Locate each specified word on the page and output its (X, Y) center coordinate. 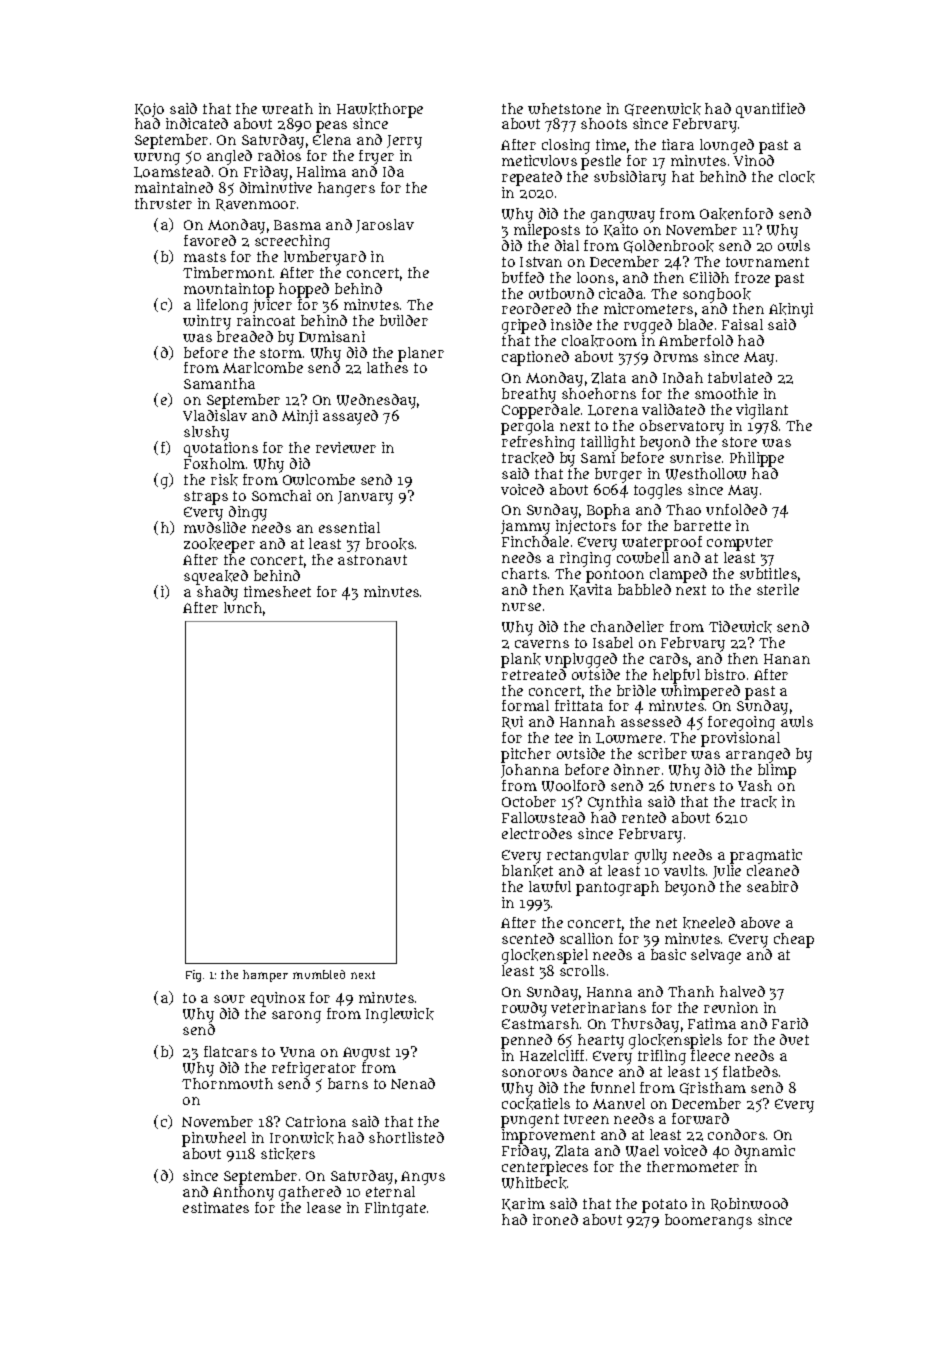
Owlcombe (319, 479)
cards (669, 658)
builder (404, 320)
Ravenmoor (256, 205)
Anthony (243, 1193)
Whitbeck (534, 1183)
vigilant (762, 411)
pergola (527, 427)
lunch (243, 607)
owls (794, 245)
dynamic (765, 1152)
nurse (521, 607)
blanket (527, 871)
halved (742, 991)
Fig (193, 976)
